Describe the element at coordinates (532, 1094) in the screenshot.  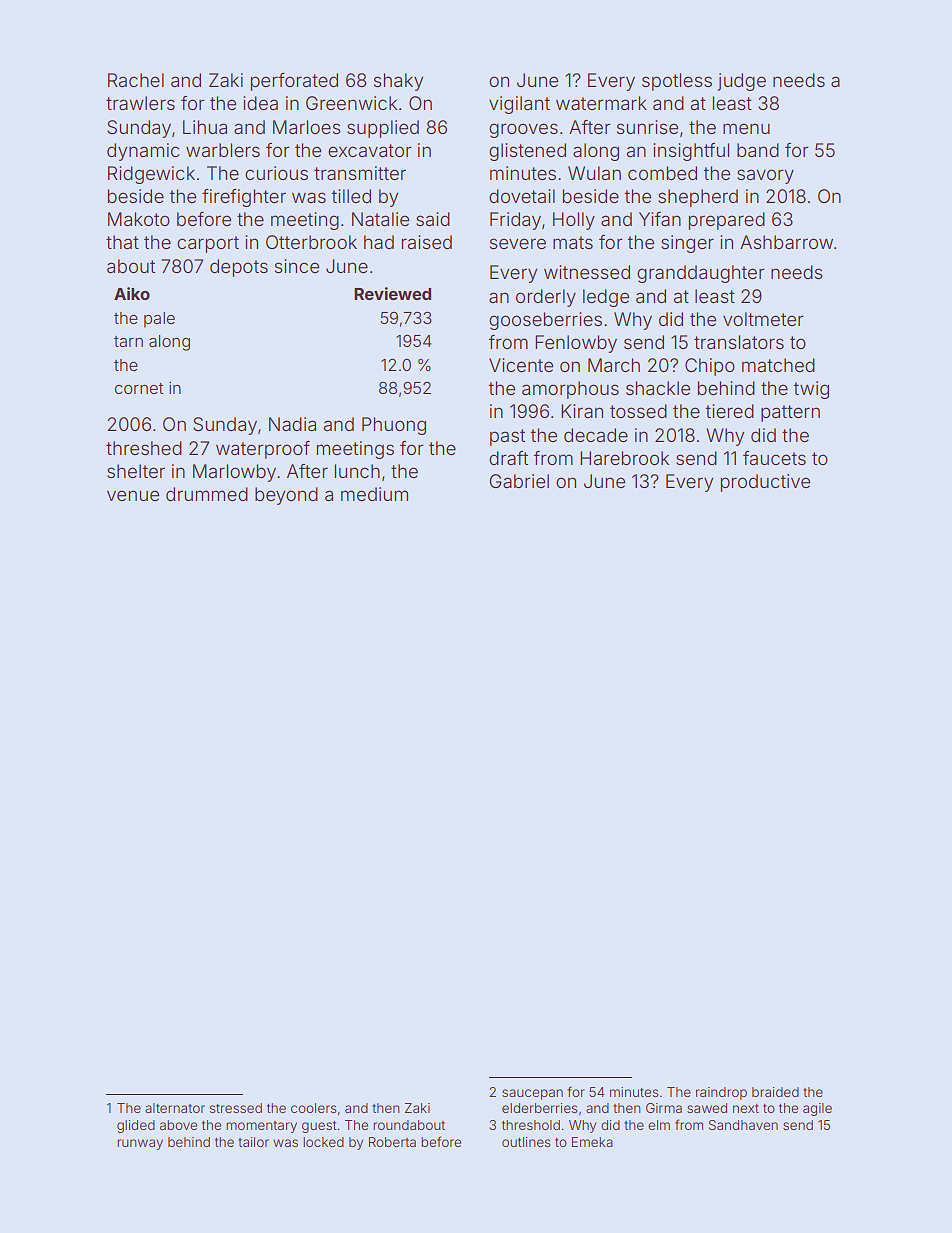
I see `saucepan` at that location.
